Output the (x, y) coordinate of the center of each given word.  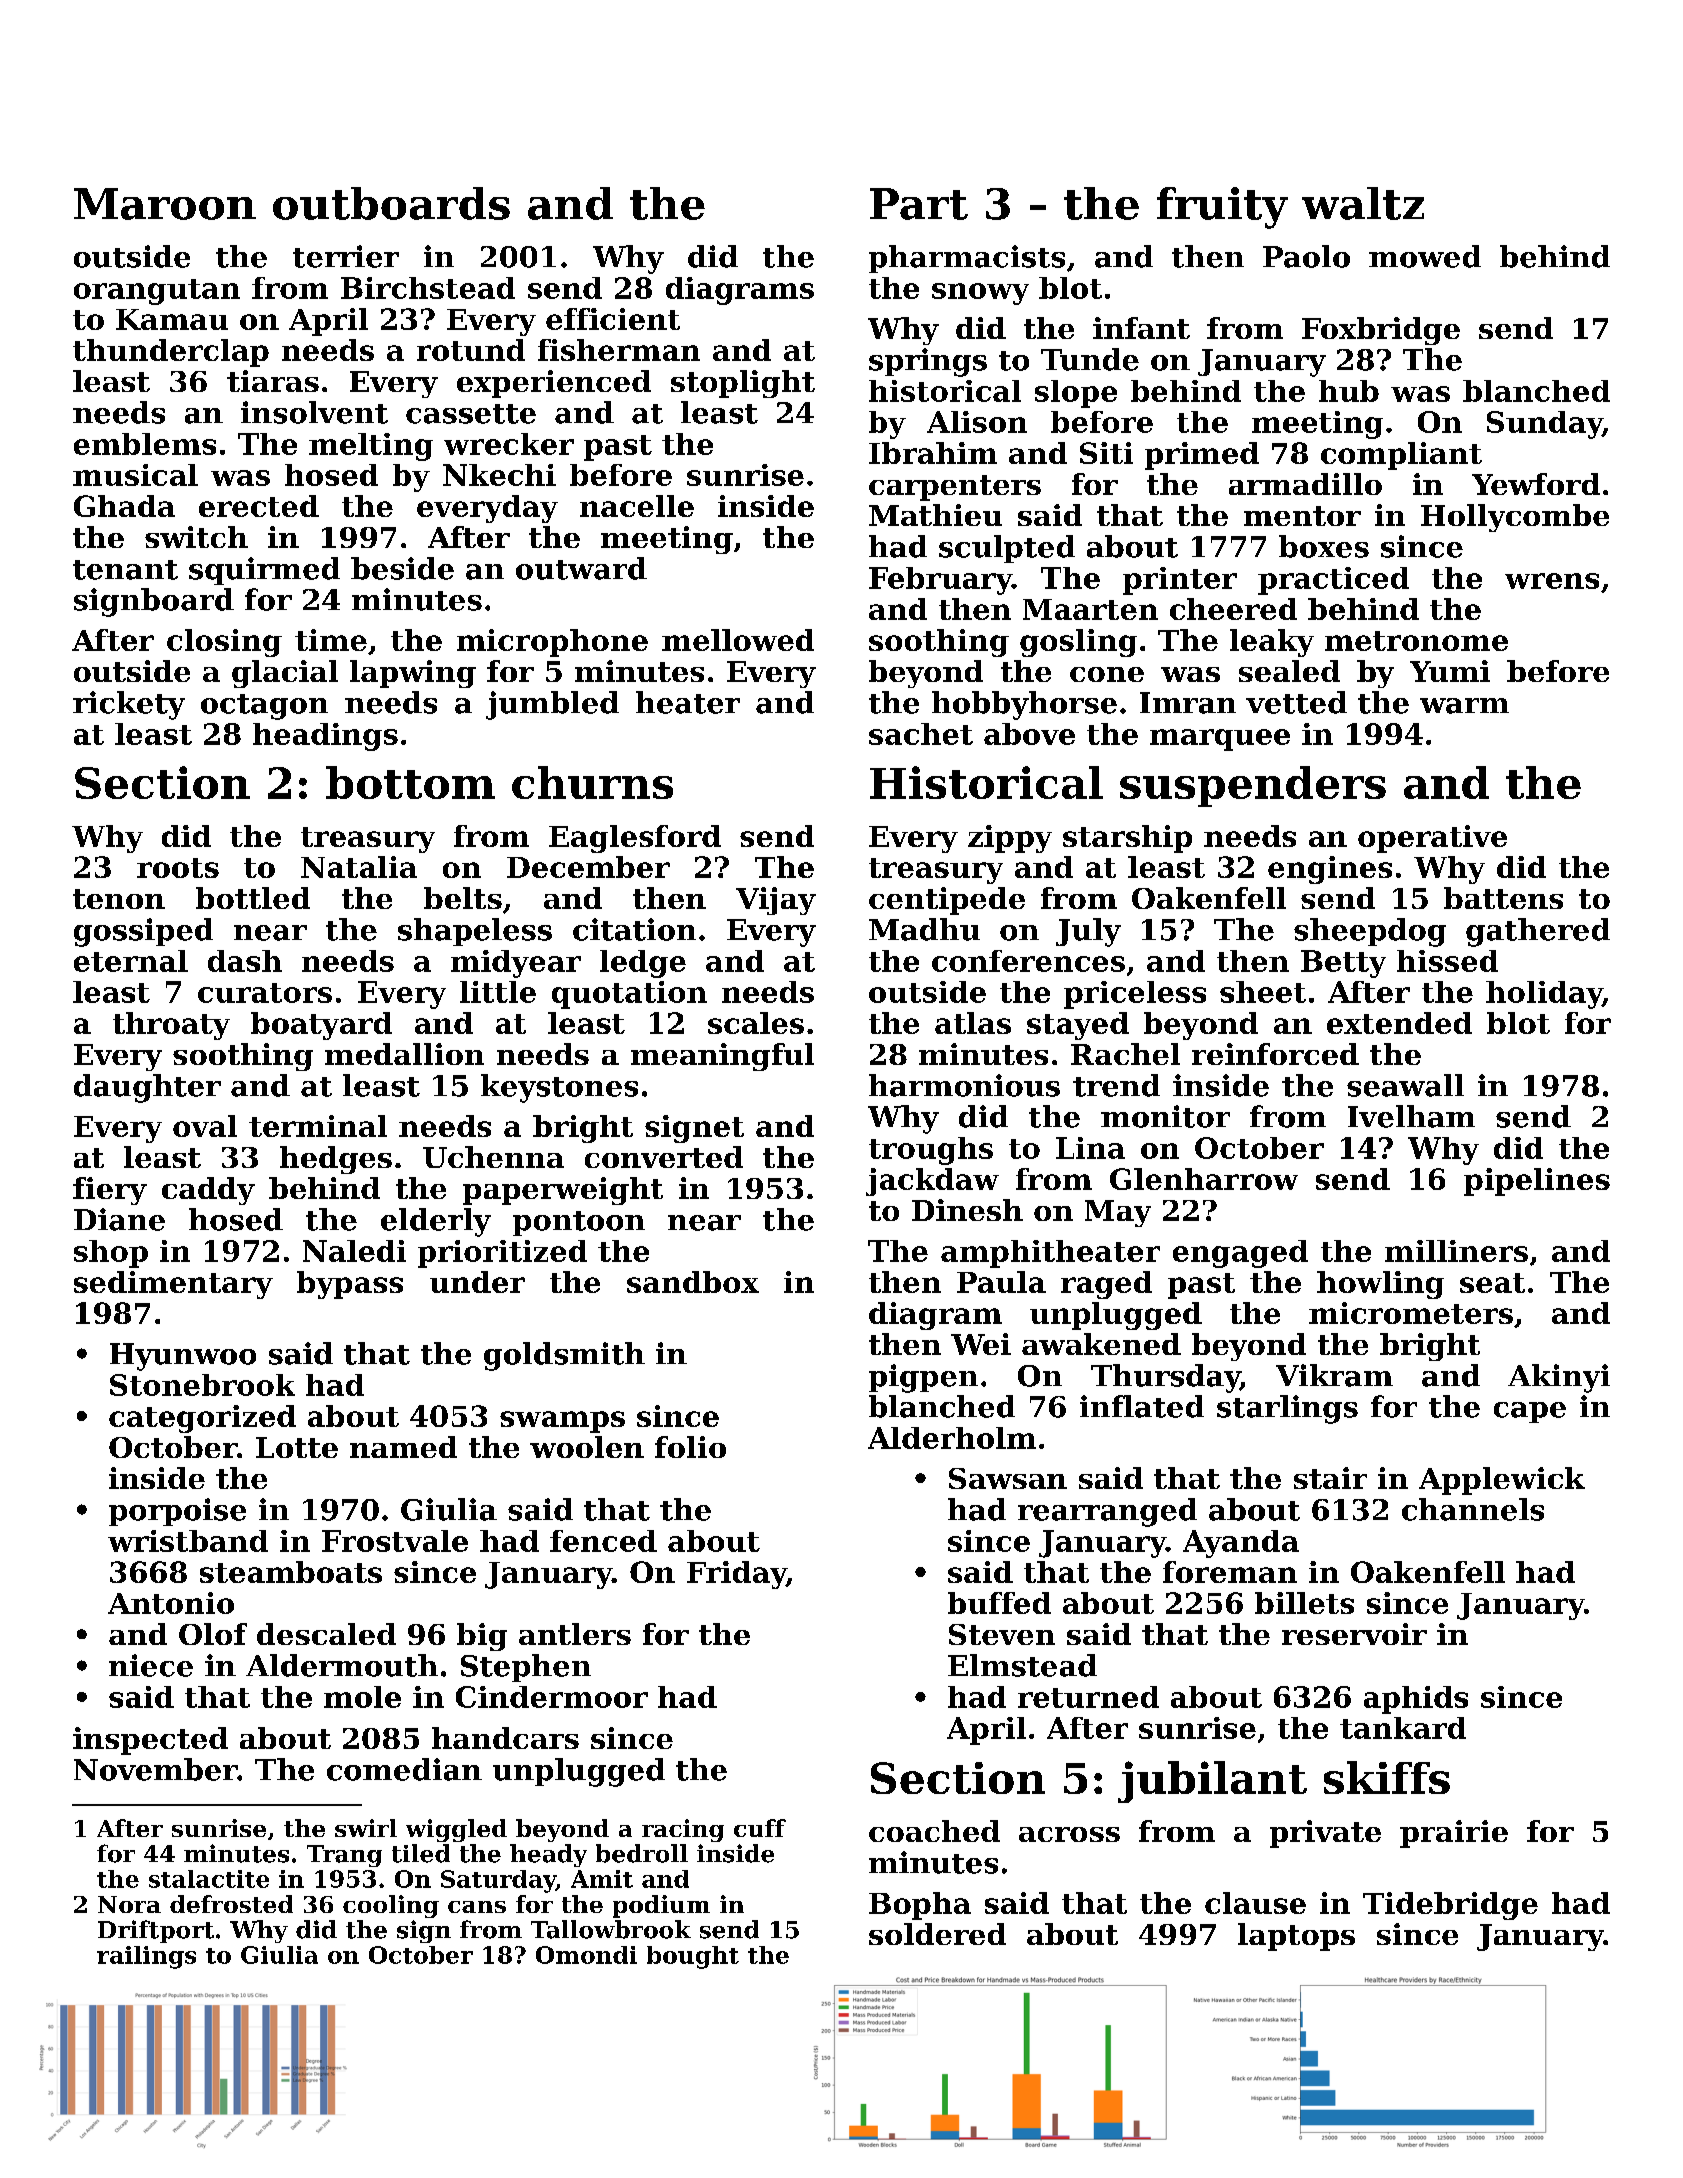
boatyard (321, 1026)
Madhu (924, 929)
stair (1330, 1478)
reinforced (1275, 1054)
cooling (391, 1906)
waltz (1363, 203)
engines (1330, 870)
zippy (1010, 839)
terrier (346, 256)
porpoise (177, 1512)
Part (919, 204)
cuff (760, 1828)
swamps (562, 1422)
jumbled (552, 705)
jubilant (1212, 1782)
